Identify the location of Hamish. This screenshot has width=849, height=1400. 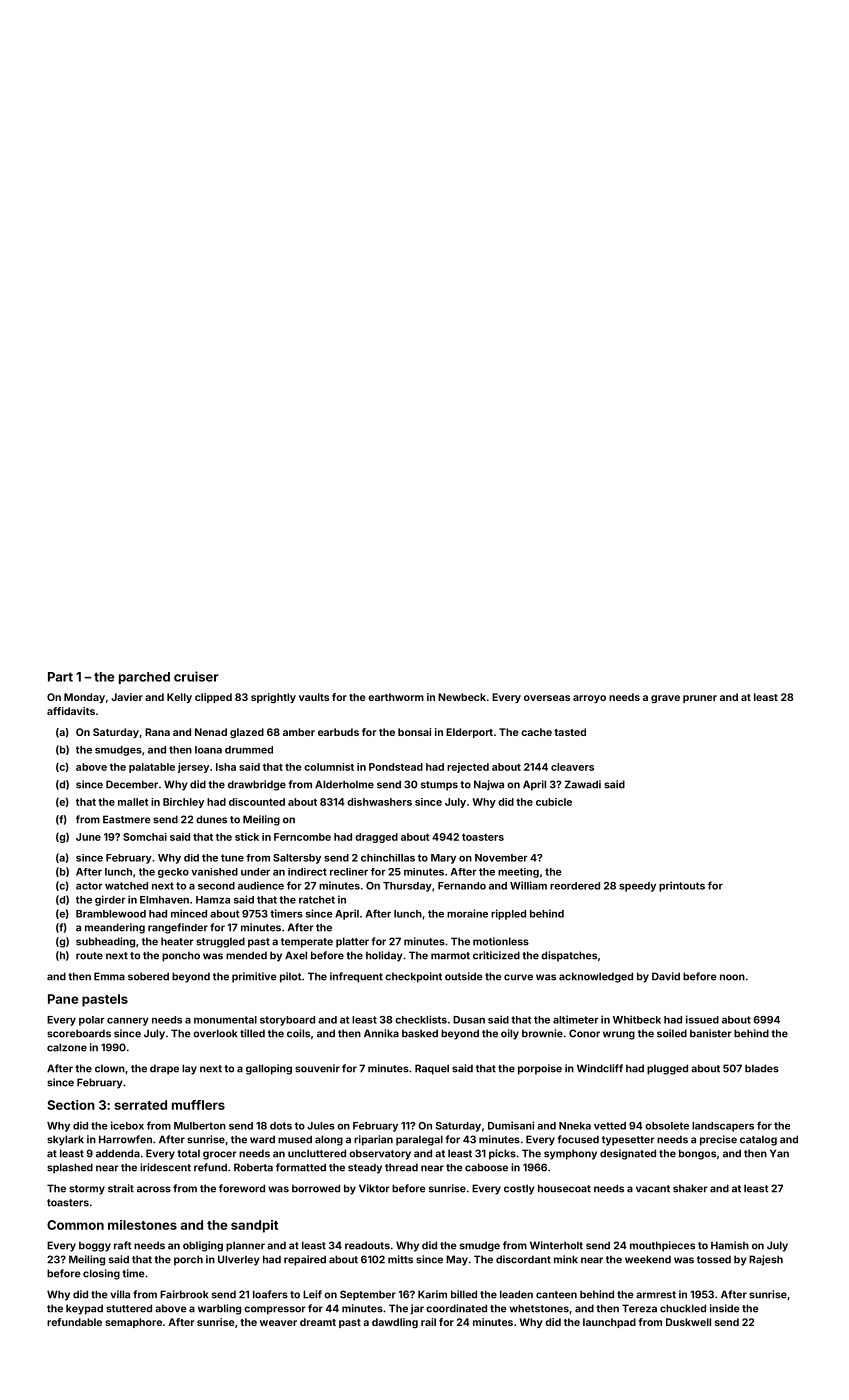
(730, 1245).
